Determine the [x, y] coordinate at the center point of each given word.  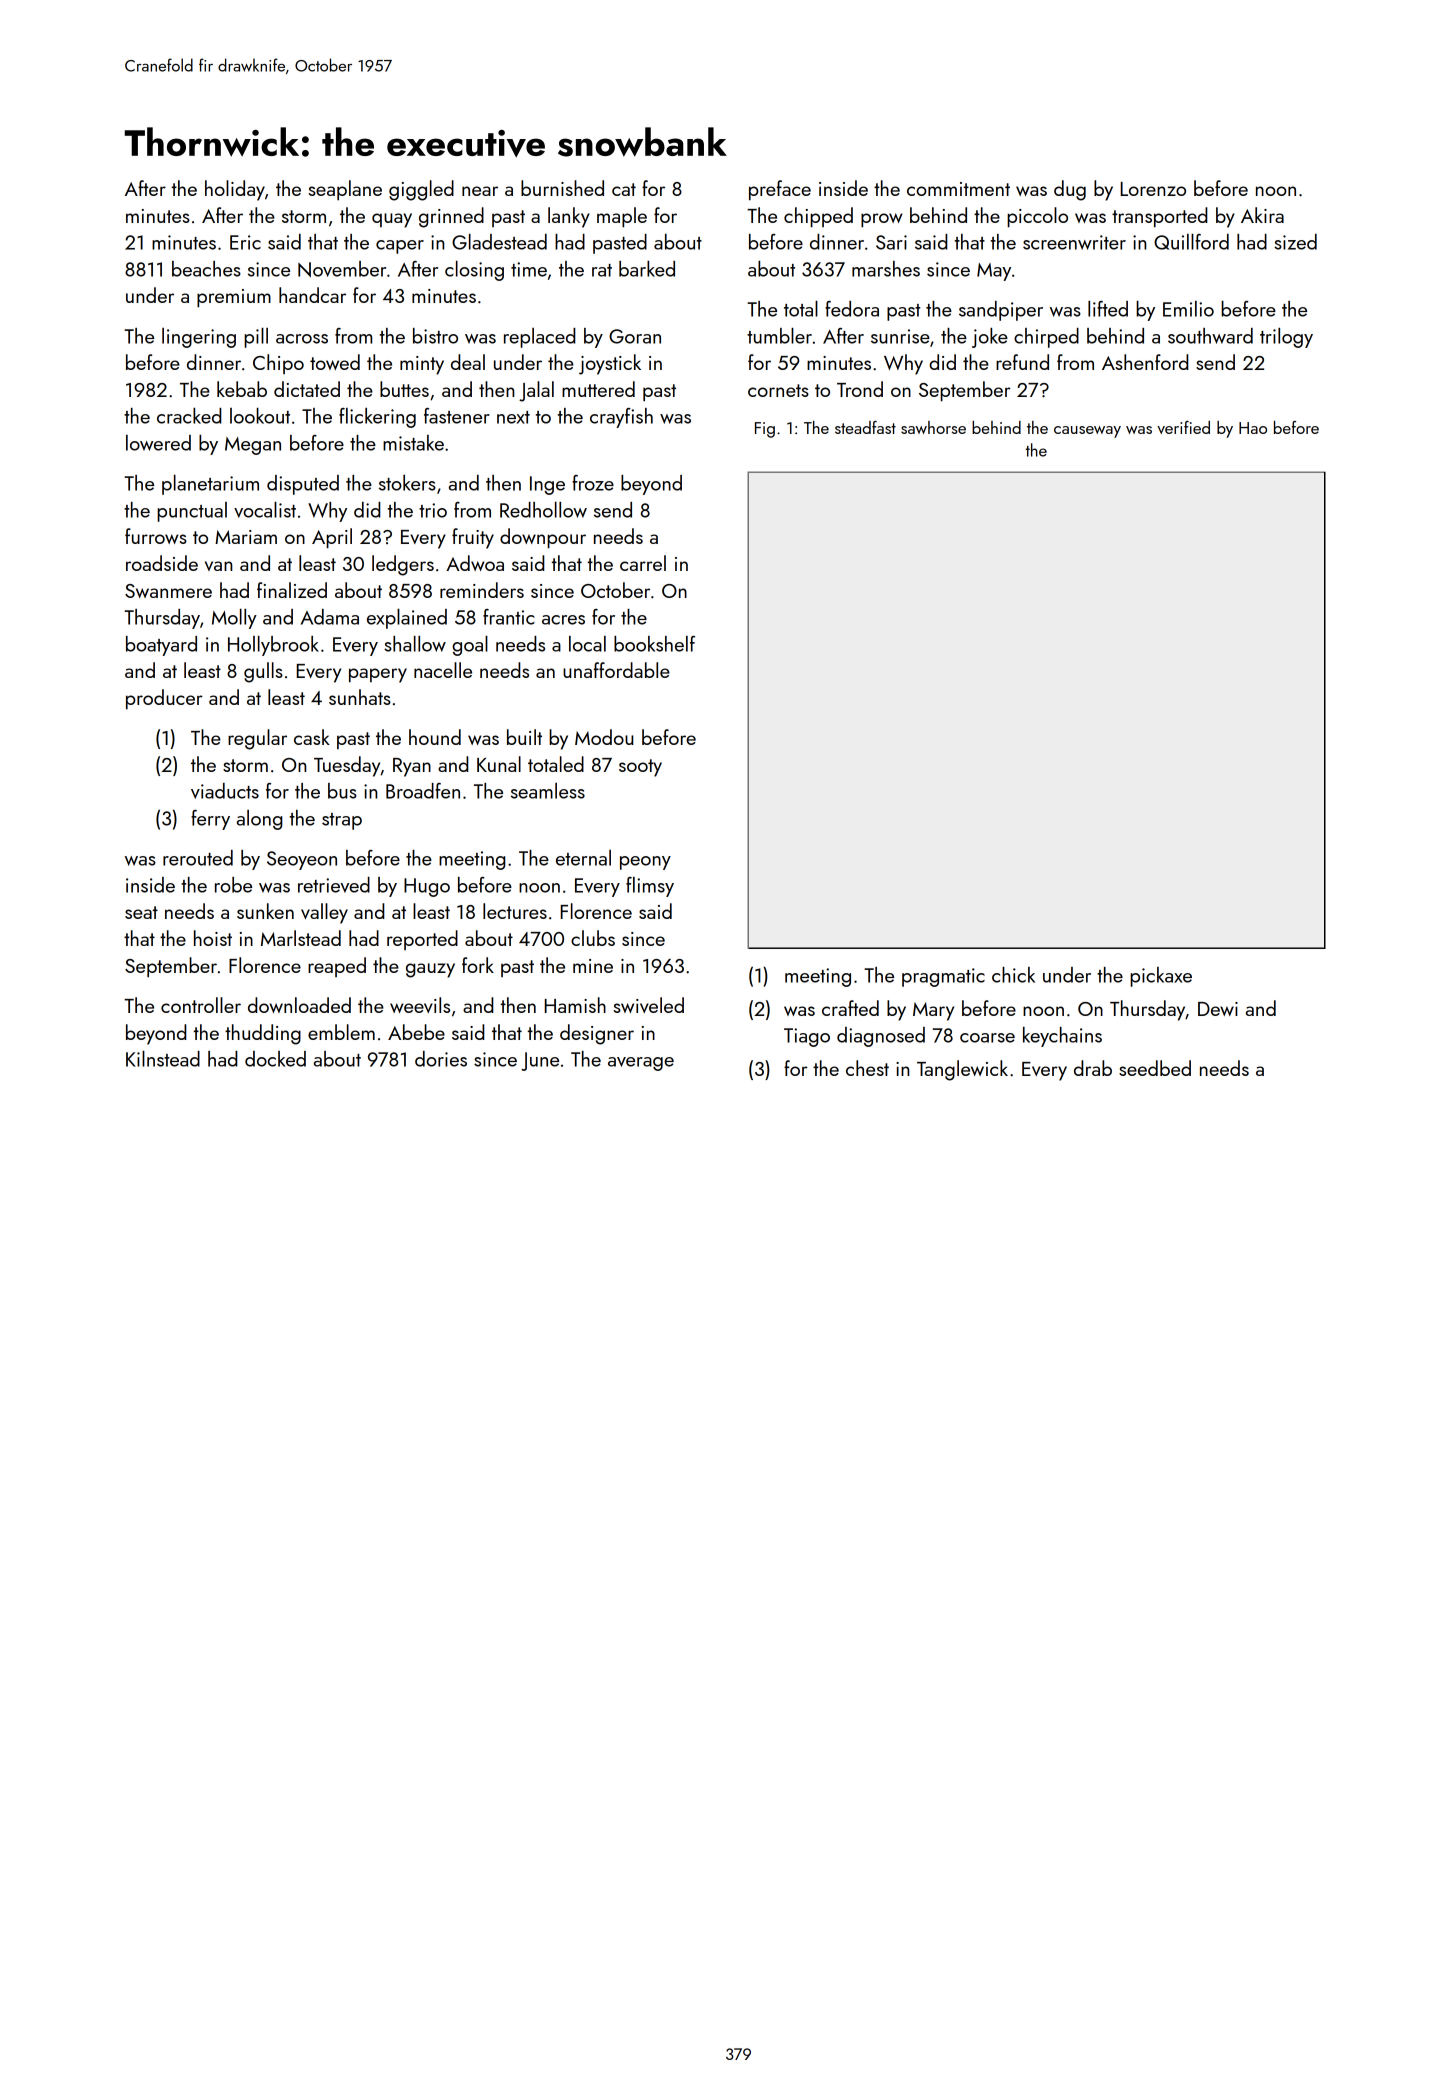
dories [441, 1059]
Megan [253, 446]
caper [400, 247]
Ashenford [1145, 362]
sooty [640, 768]
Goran [635, 336]
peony [645, 863]
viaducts [225, 791]
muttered [598, 389]
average [641, 1064]
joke [990, 338]
